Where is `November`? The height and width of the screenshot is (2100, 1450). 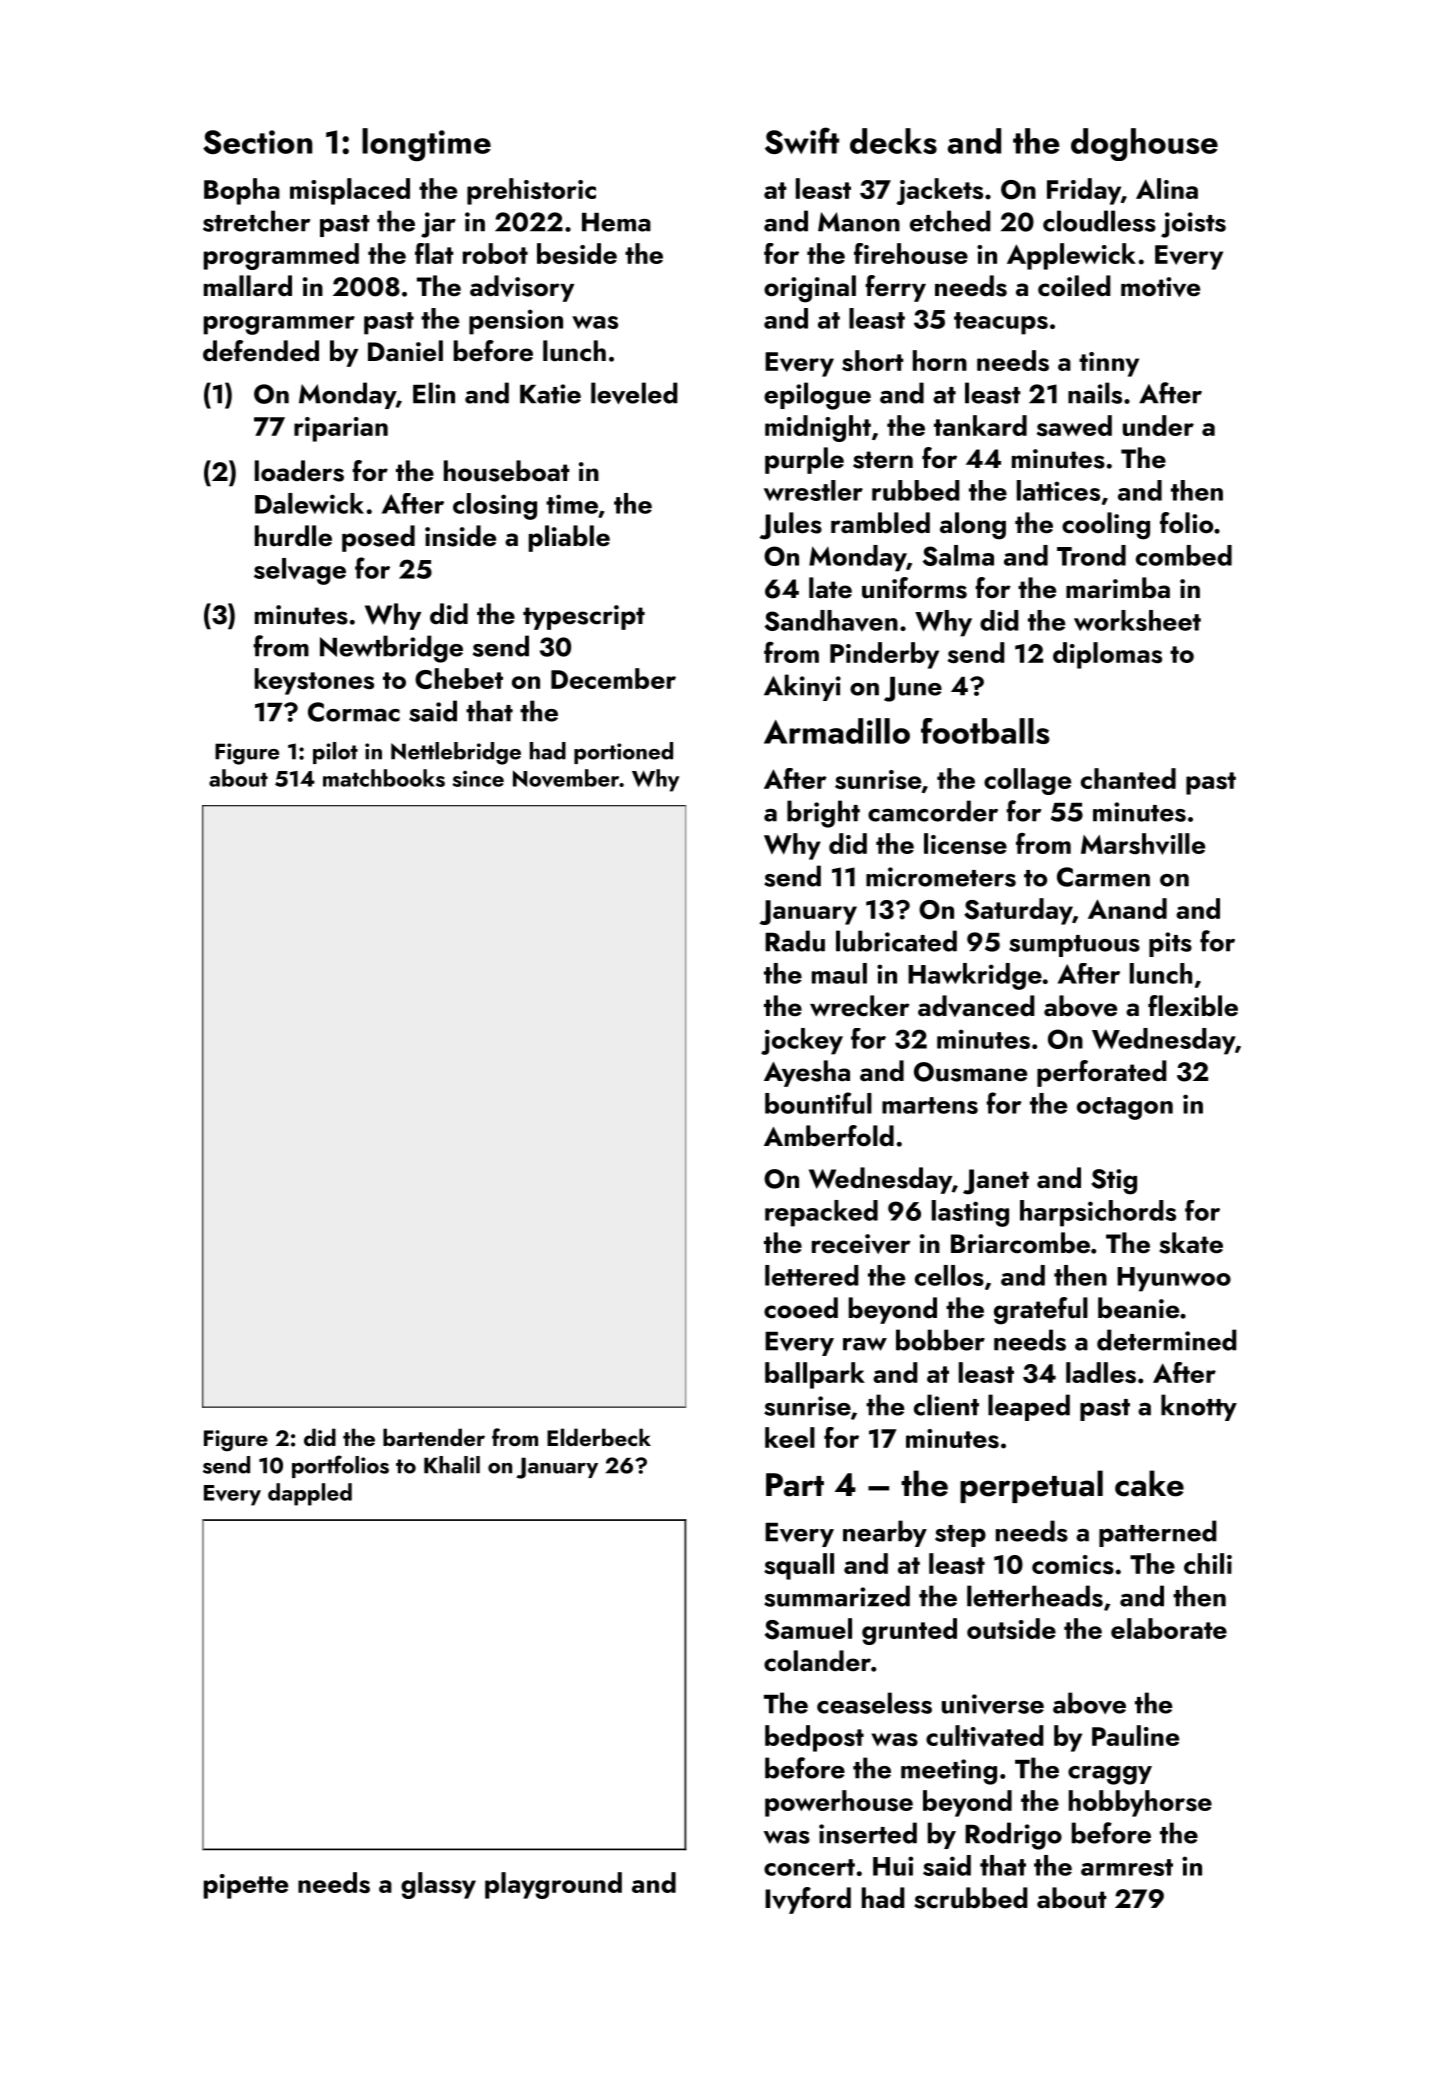 November is located at coordinates (566, 778).
